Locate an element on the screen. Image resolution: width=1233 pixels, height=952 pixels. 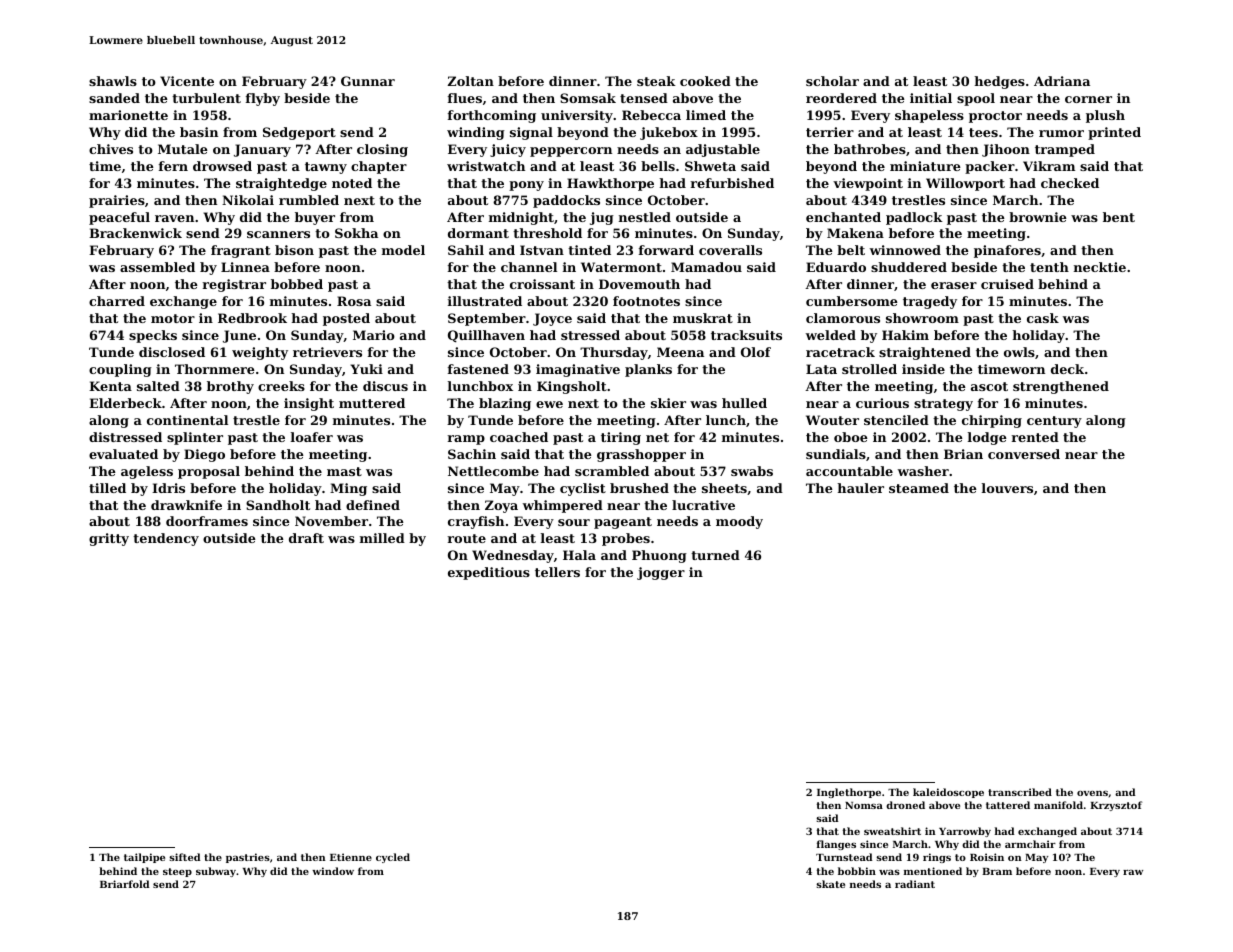
louvers is located at coordinates (1007, 488).
